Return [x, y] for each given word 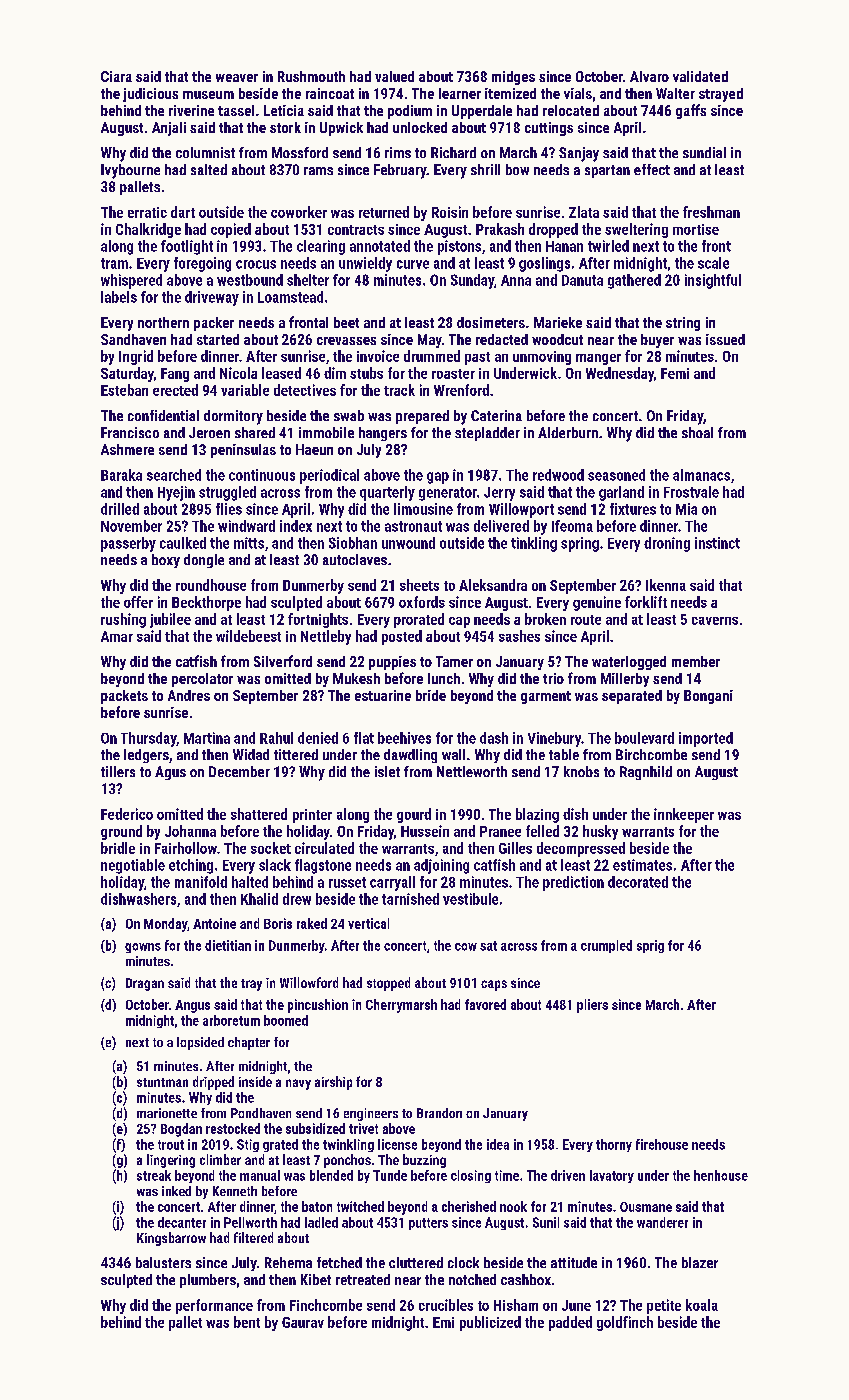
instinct [717, 543]
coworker [299, 212]
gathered [634, 281]
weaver [237, 78]
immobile [326, 432]
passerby [128, 544]
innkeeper [684, 815]
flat [364, 738]
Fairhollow [186, 848]
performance [214, 1306]
